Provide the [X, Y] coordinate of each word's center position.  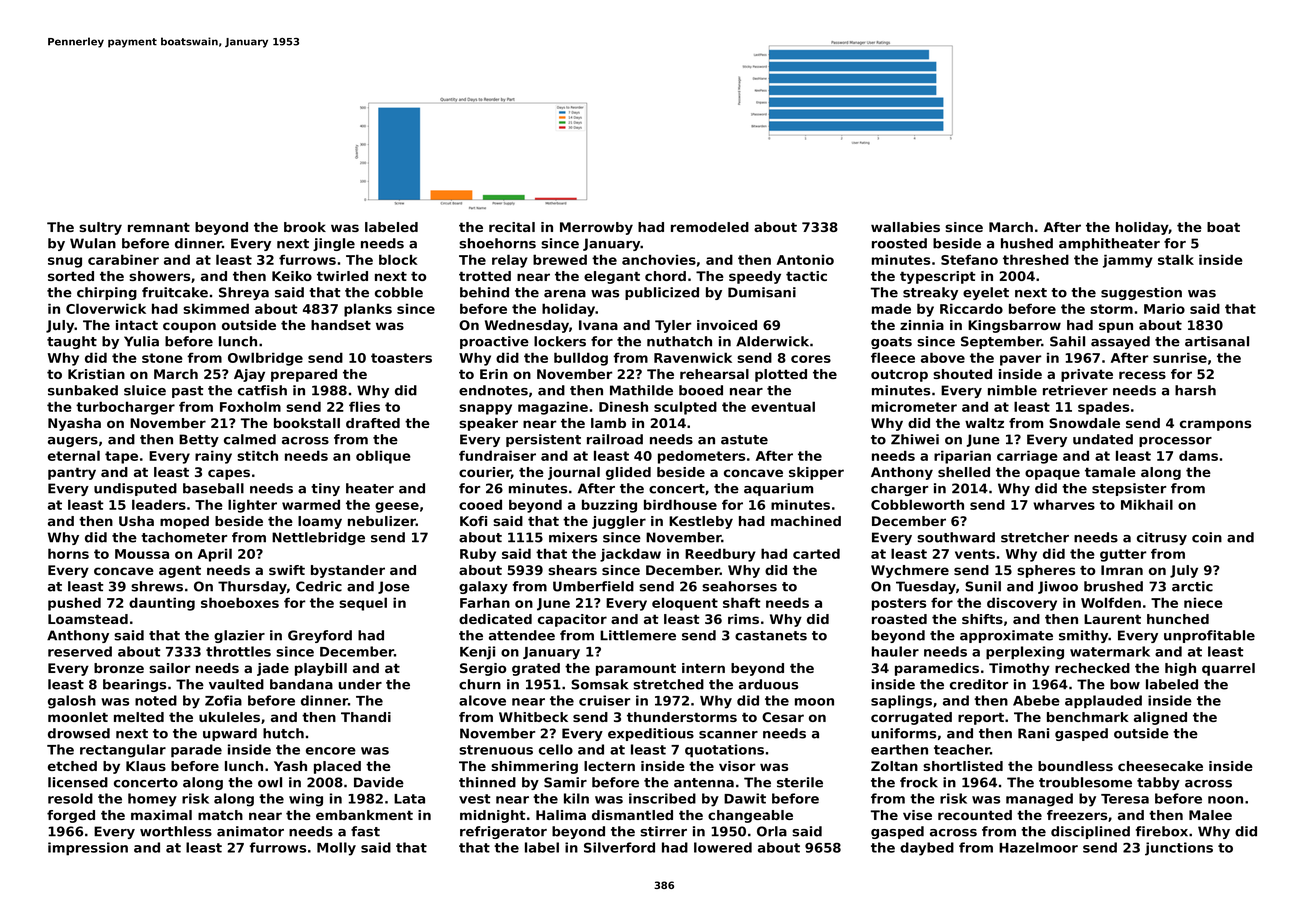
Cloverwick [106, 308]
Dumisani [762, 292]
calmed [250, 439]
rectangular [123, 751]
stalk [1176, 259]
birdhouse [680, 504]
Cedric [319, 586]
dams [1198, 455]
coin [1207, 537]
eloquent [685, 604]
